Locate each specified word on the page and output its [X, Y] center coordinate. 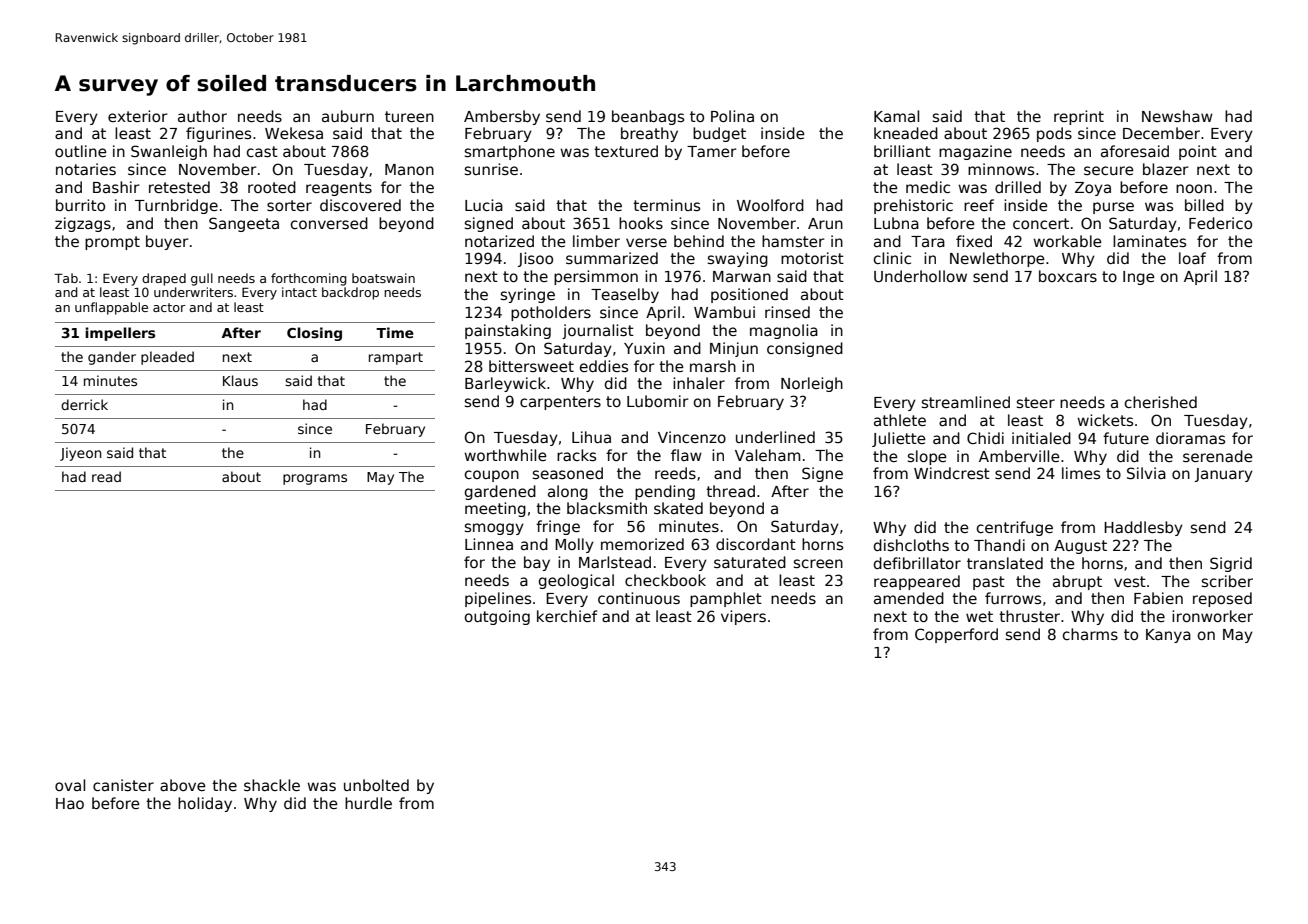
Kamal [896, 116]
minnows [1001, 169]
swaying [738, 259]
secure [1109, 170]
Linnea [489, 544]
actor [169, 307]
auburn [348, 116]
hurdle [368, 803]
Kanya [1168, 636]
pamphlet [726, 599]
